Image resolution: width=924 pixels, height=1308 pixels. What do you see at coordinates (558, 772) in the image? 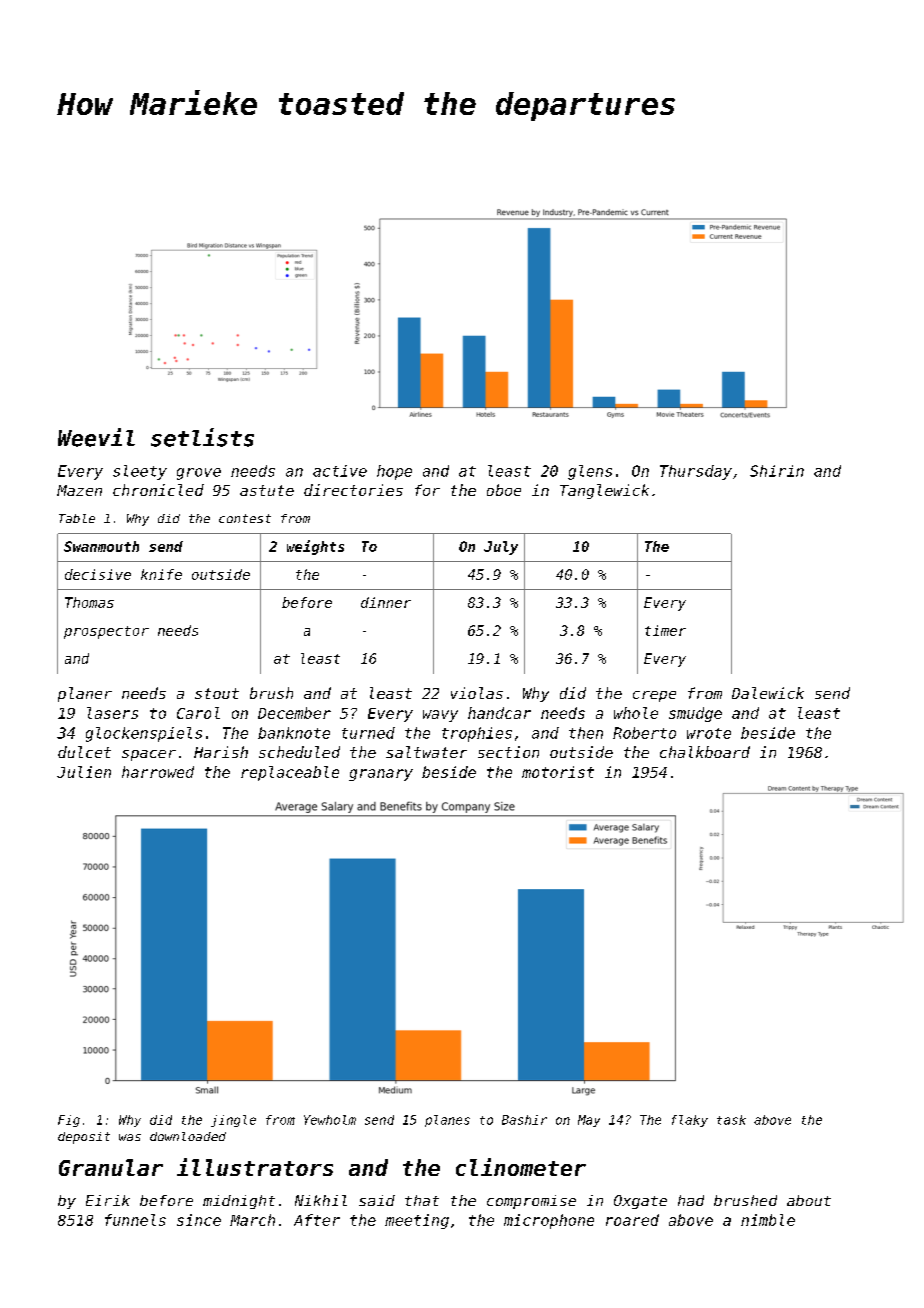
I see `motorist` at bounding box center [558, 772].
